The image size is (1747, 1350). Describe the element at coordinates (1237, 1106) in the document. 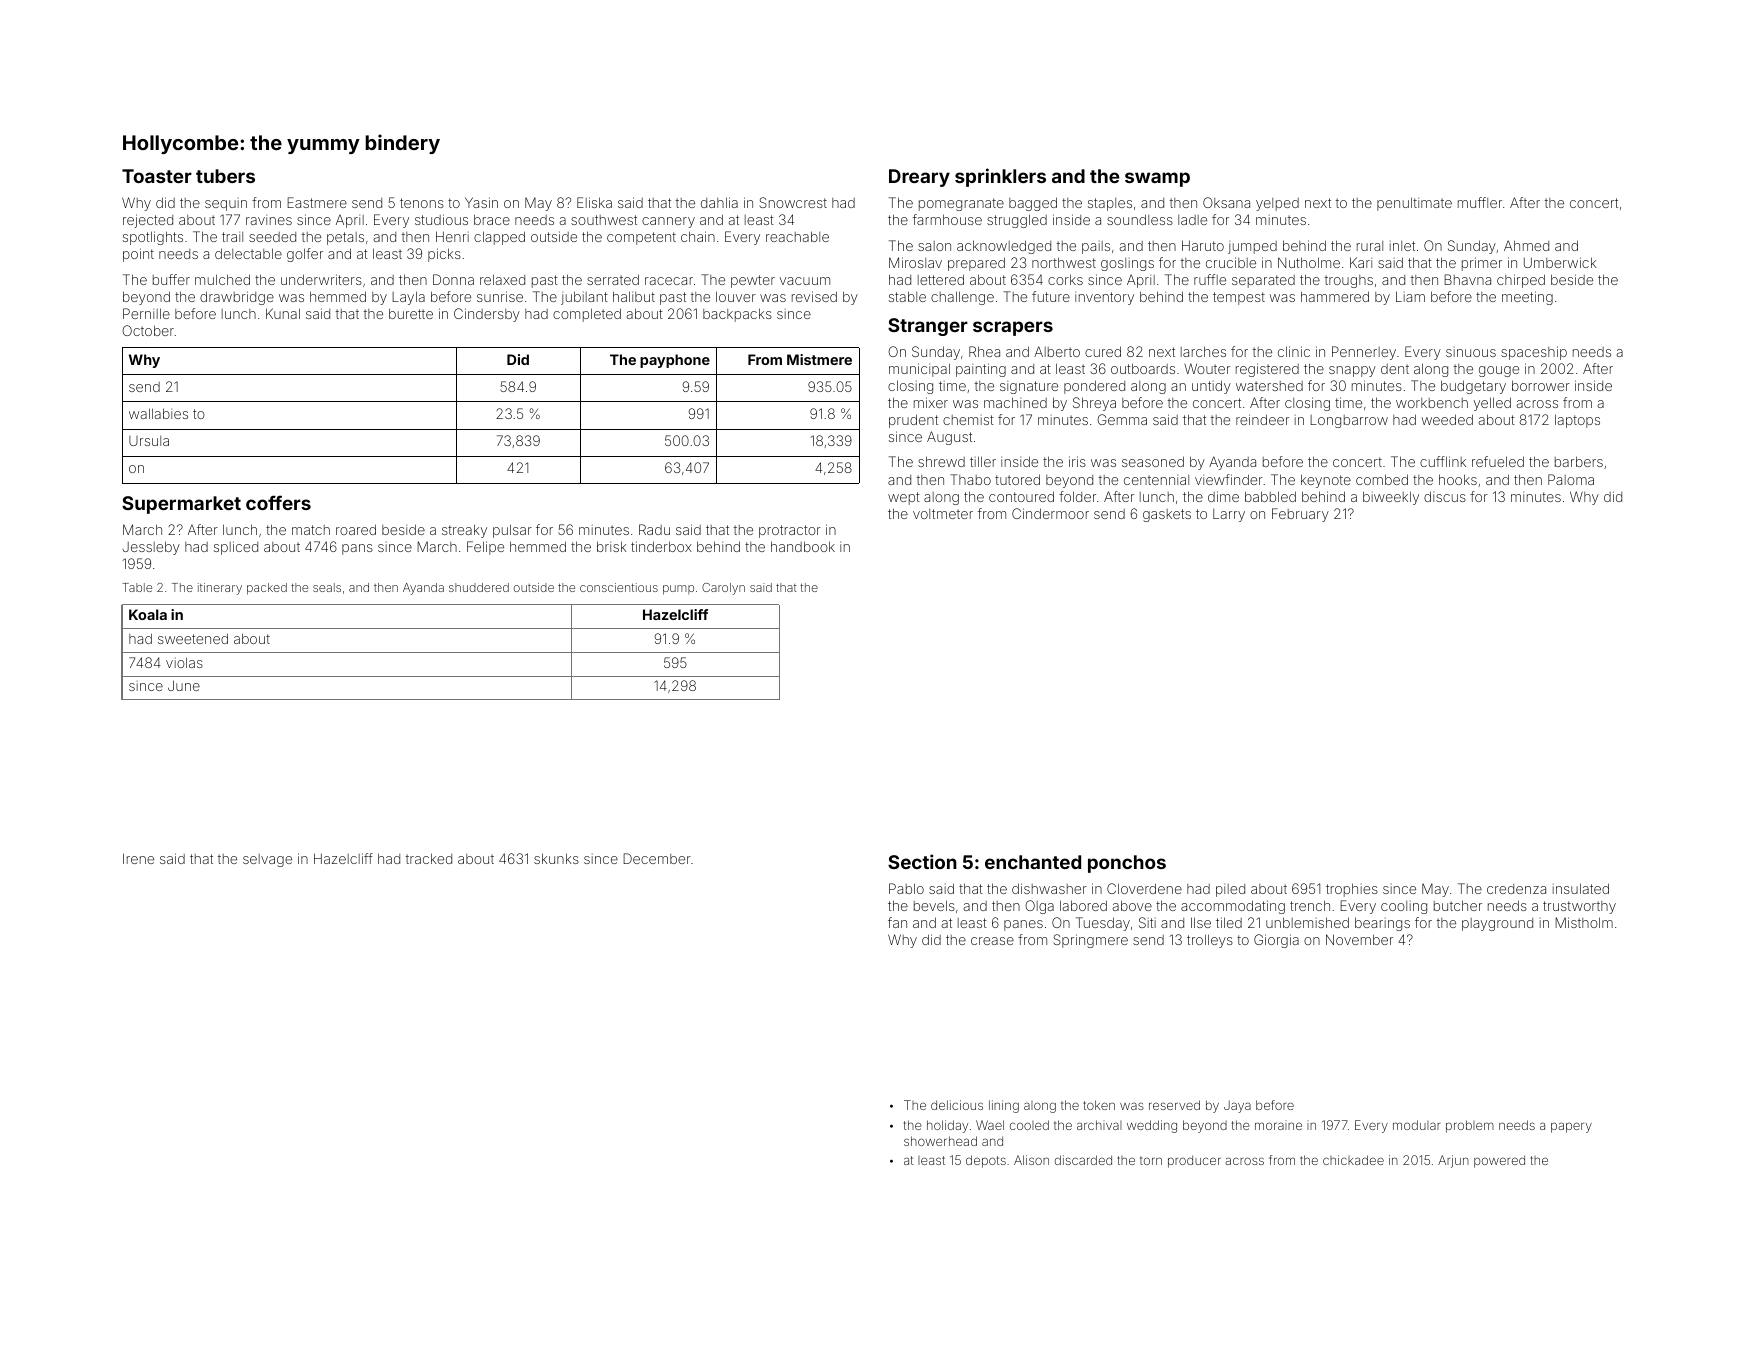

I see `Jaya` at that location.
